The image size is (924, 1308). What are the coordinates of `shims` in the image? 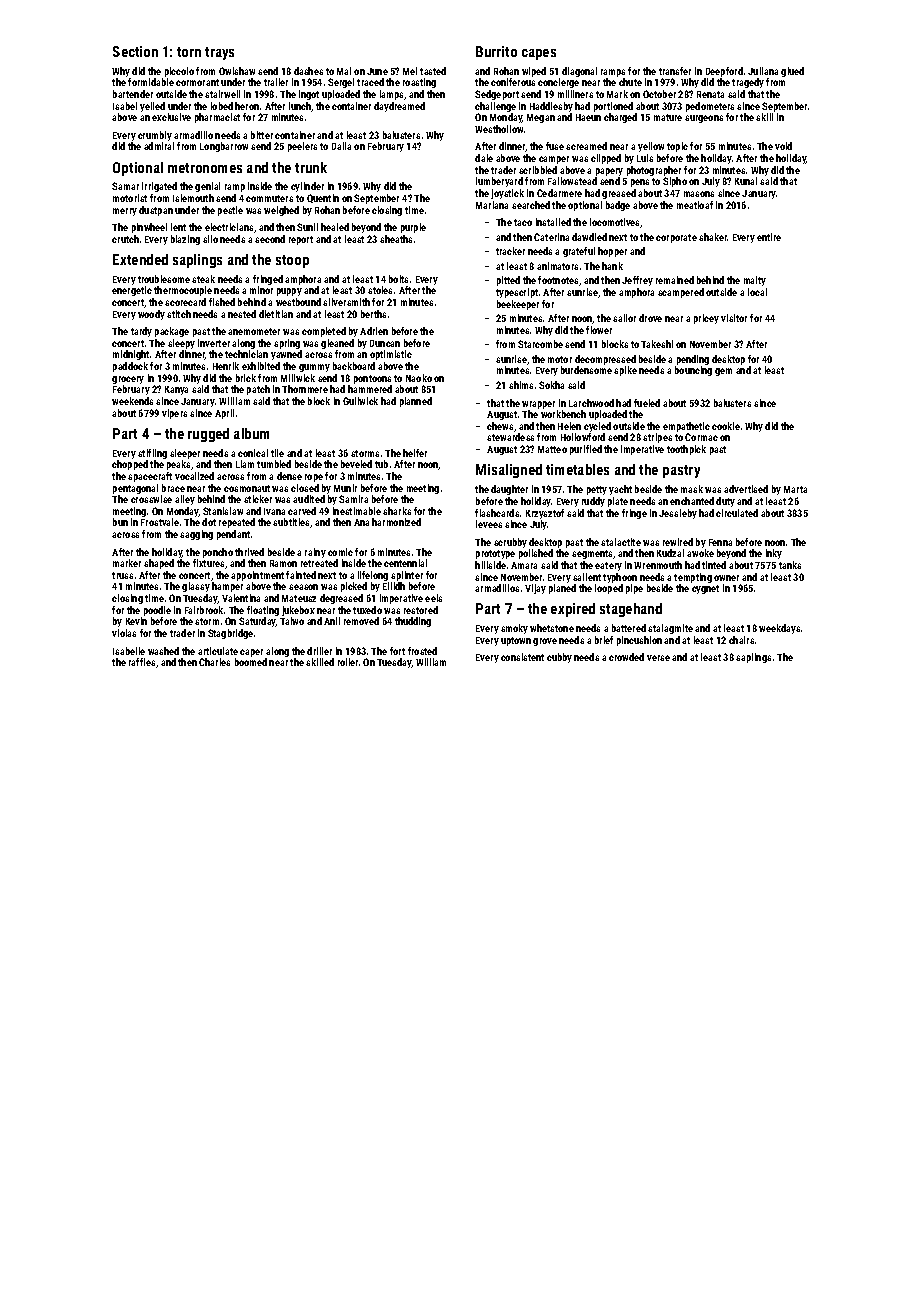 It's located at (521, 385).
